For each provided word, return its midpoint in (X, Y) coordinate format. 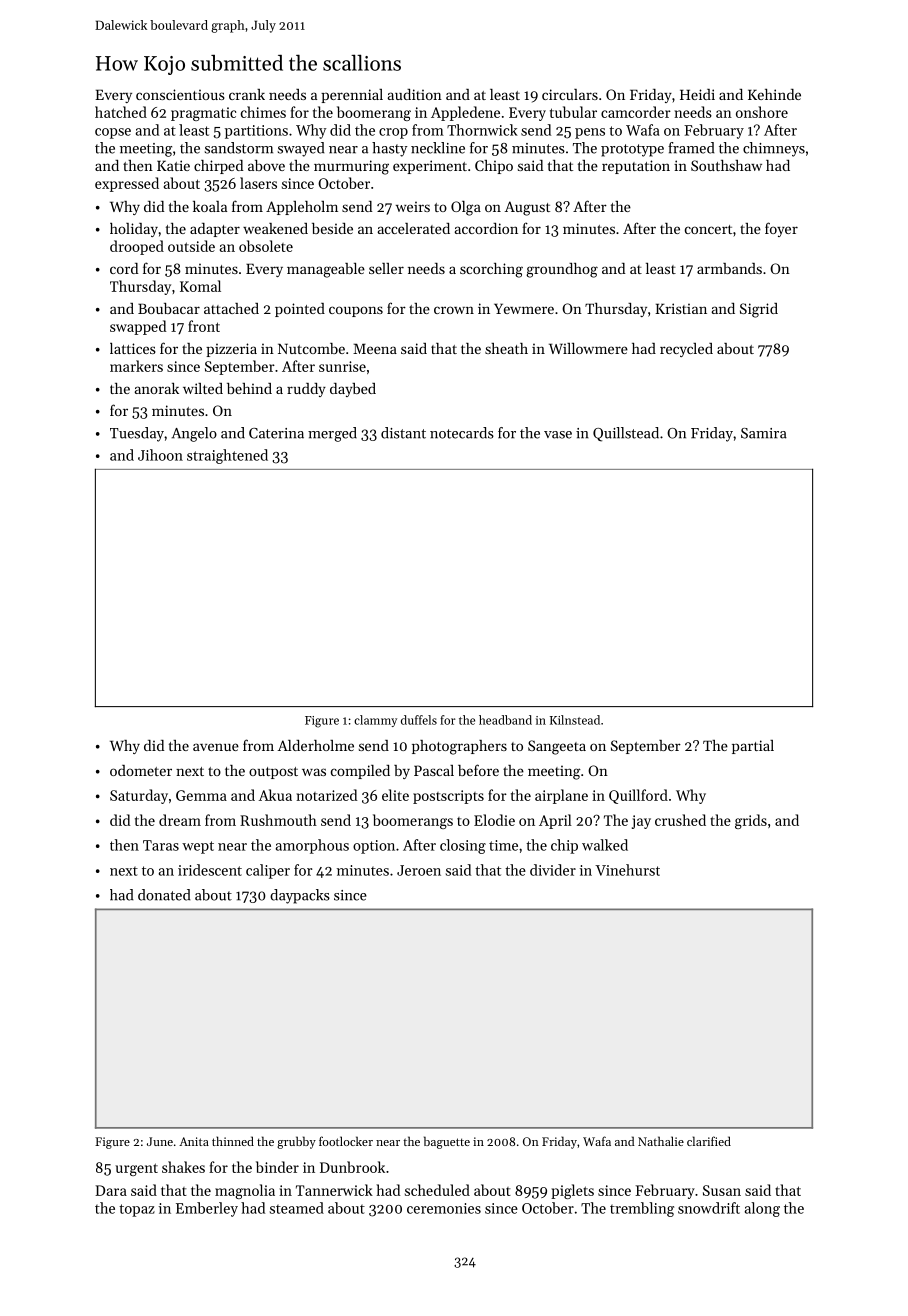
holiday (134, 230)
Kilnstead (575, 720)
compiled (360, 772)
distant (403, 433)
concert (708, 229)
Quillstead (626, 434)
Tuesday (137, 434)
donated (164, 895)
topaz (137, 1210)
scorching (491, 270)
